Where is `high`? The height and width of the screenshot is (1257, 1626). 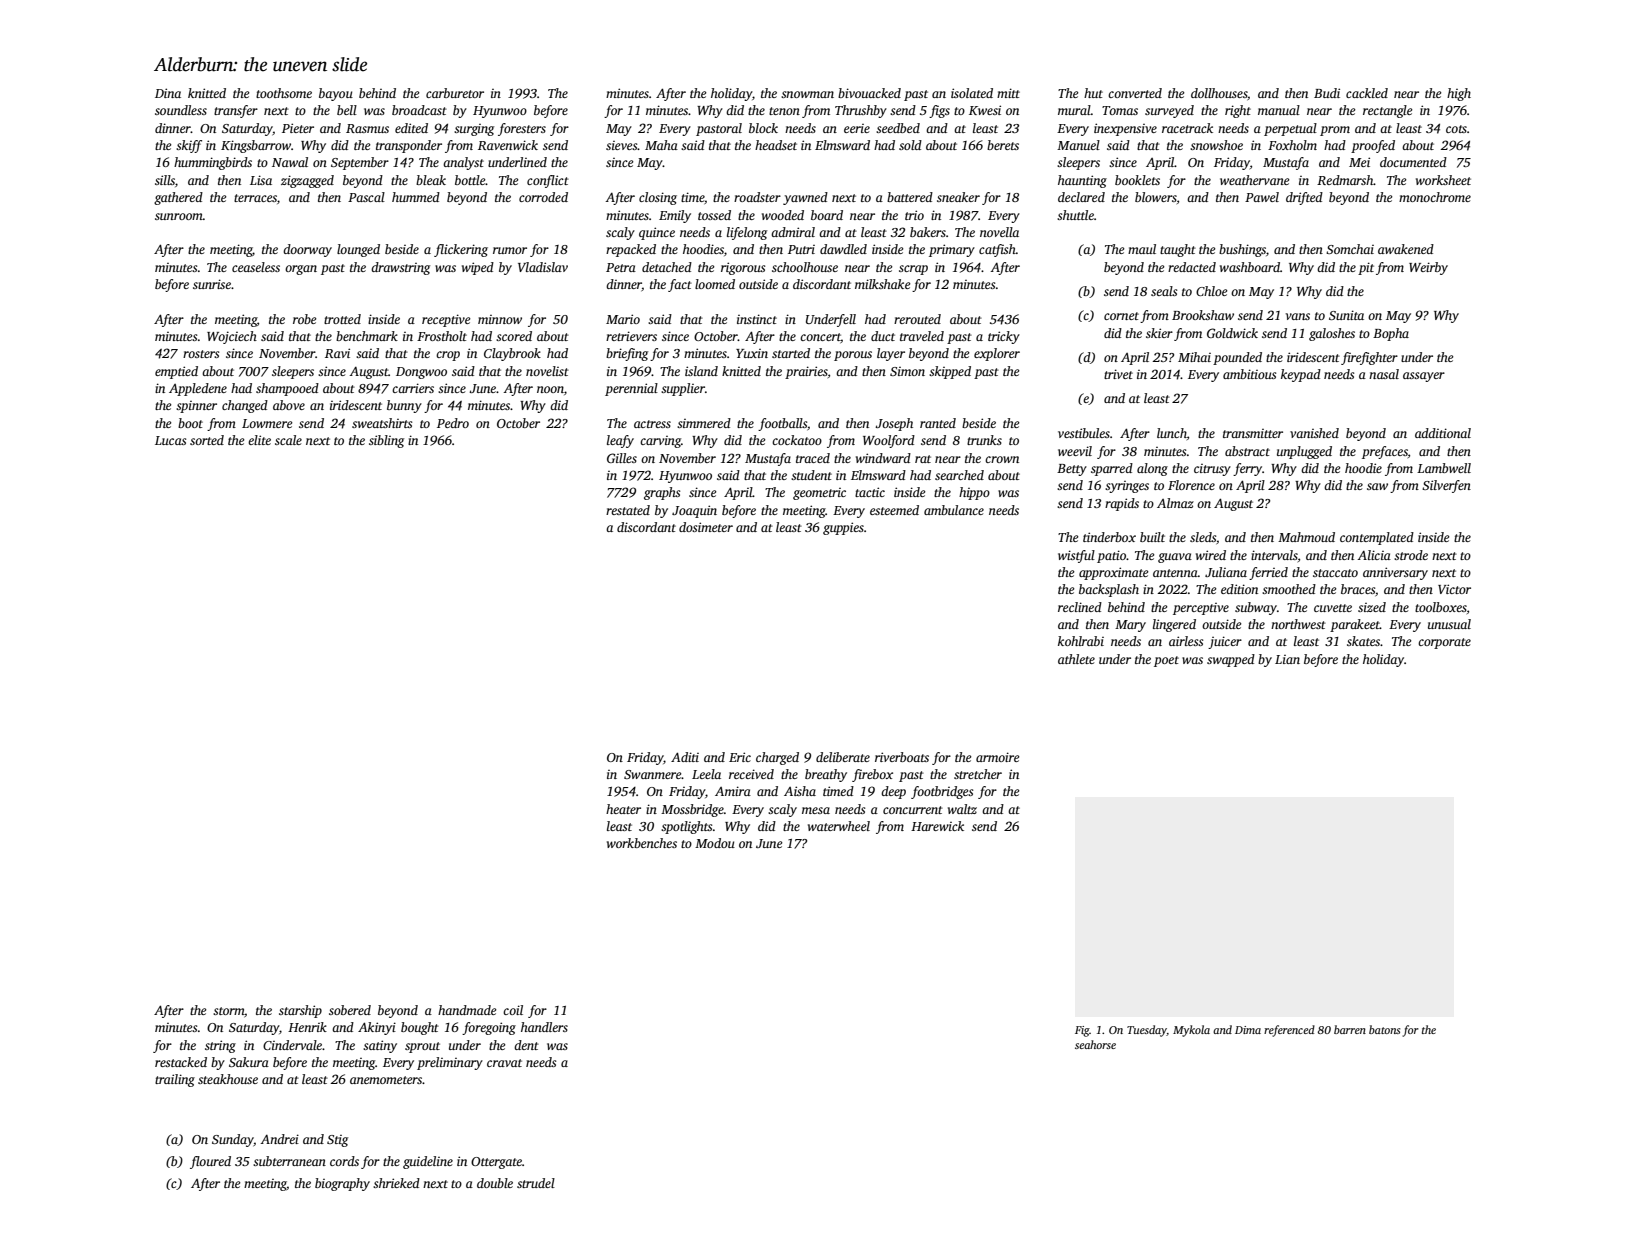 high is located at coordinates (1459, 94).
